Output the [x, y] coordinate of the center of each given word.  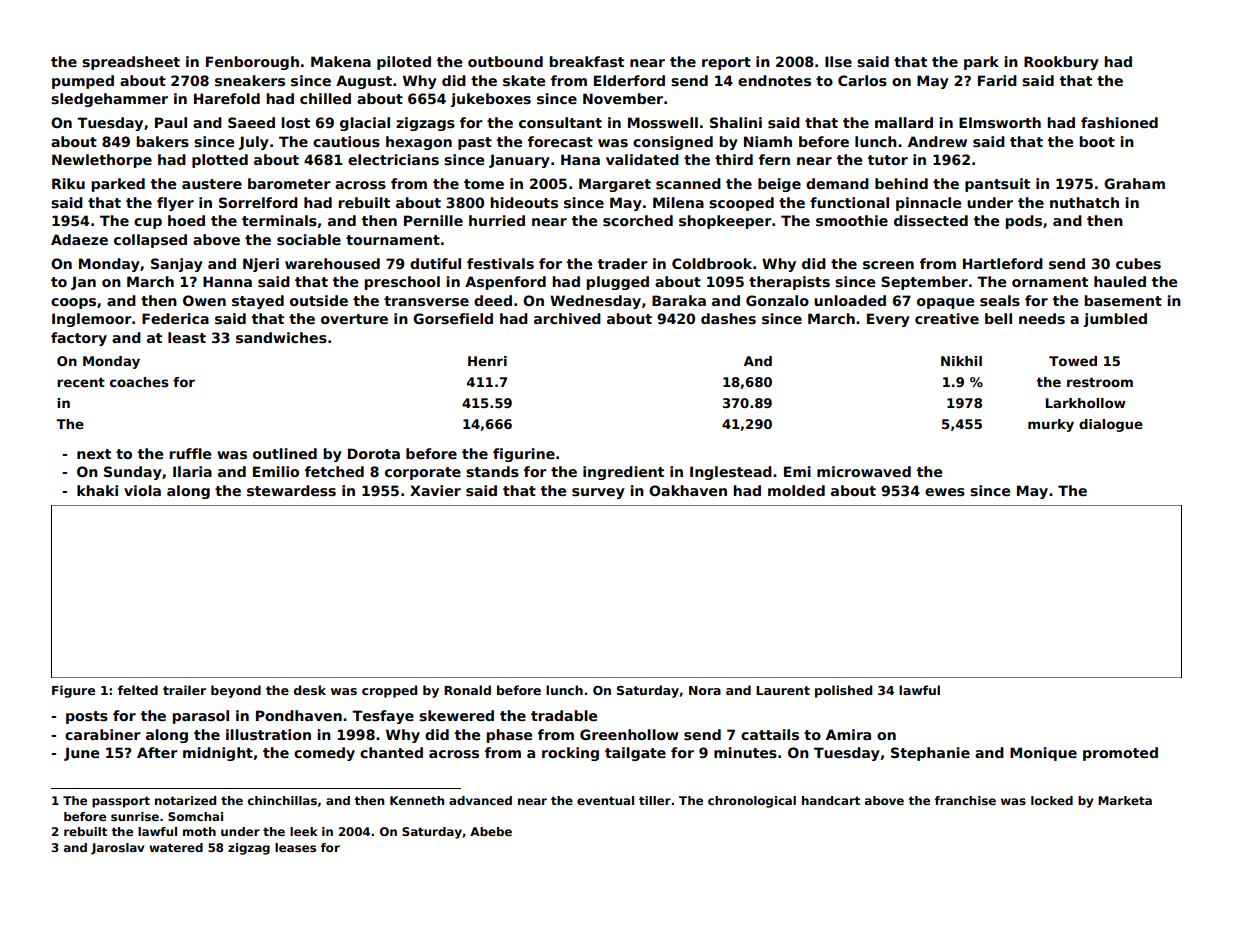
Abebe [491, 831]
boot [1097, 141]
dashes [728, 318]
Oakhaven [688, 490]
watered [176, 847]
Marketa [1125, 800]
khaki [97, 490]
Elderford [629, 80]
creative [947, 318]
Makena [341, 61]
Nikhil [961, 361]
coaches [139, 382]
